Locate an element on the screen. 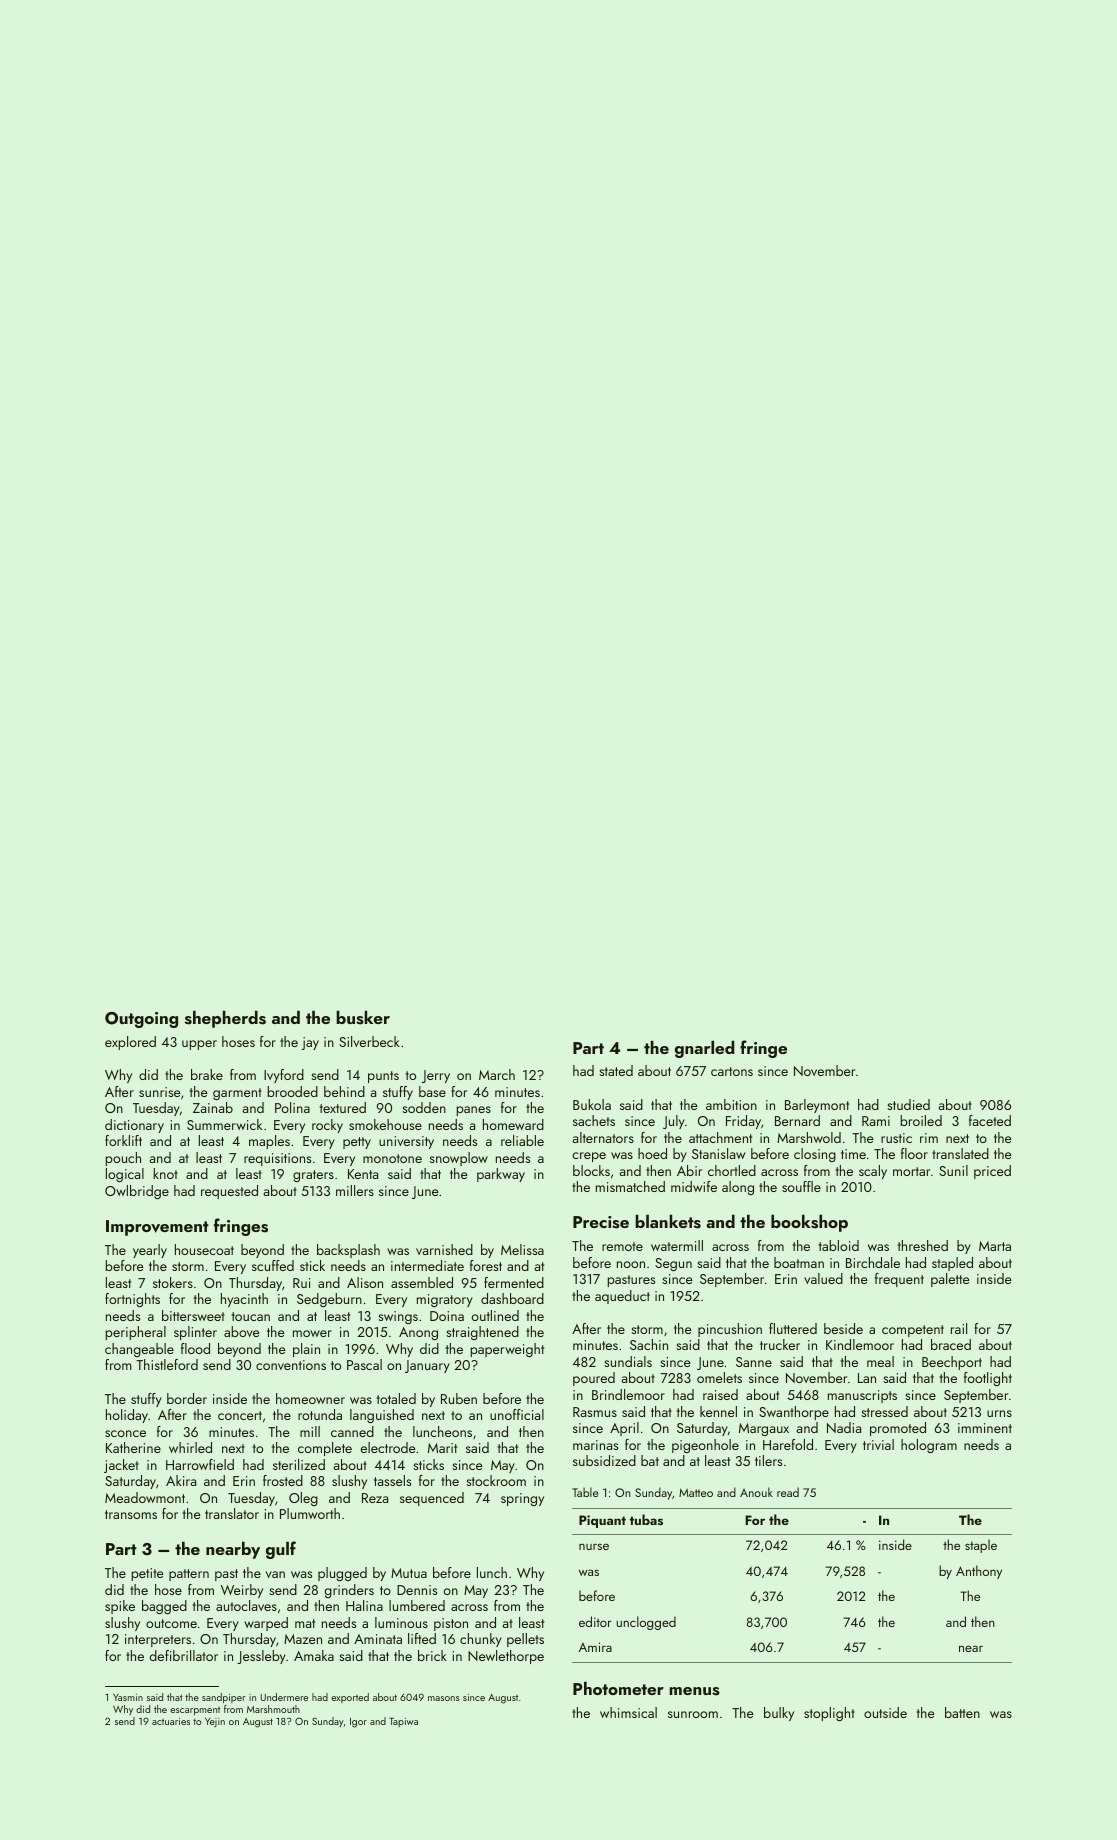 The height and width of the screenshot is (1840, 1117). footlight is located at coordinates (988, 1379).
